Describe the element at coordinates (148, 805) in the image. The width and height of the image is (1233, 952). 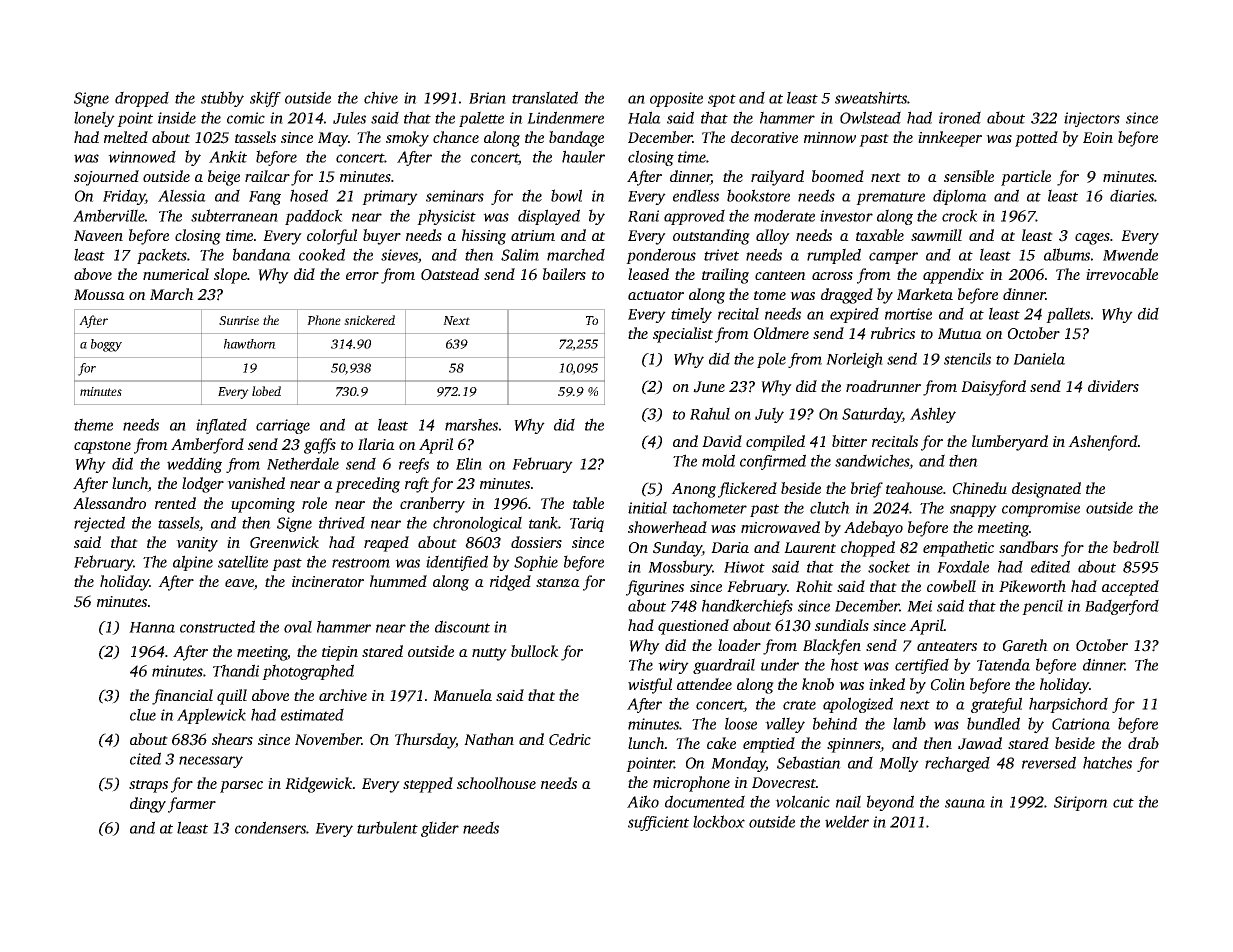
I see `dingy` at that location.
